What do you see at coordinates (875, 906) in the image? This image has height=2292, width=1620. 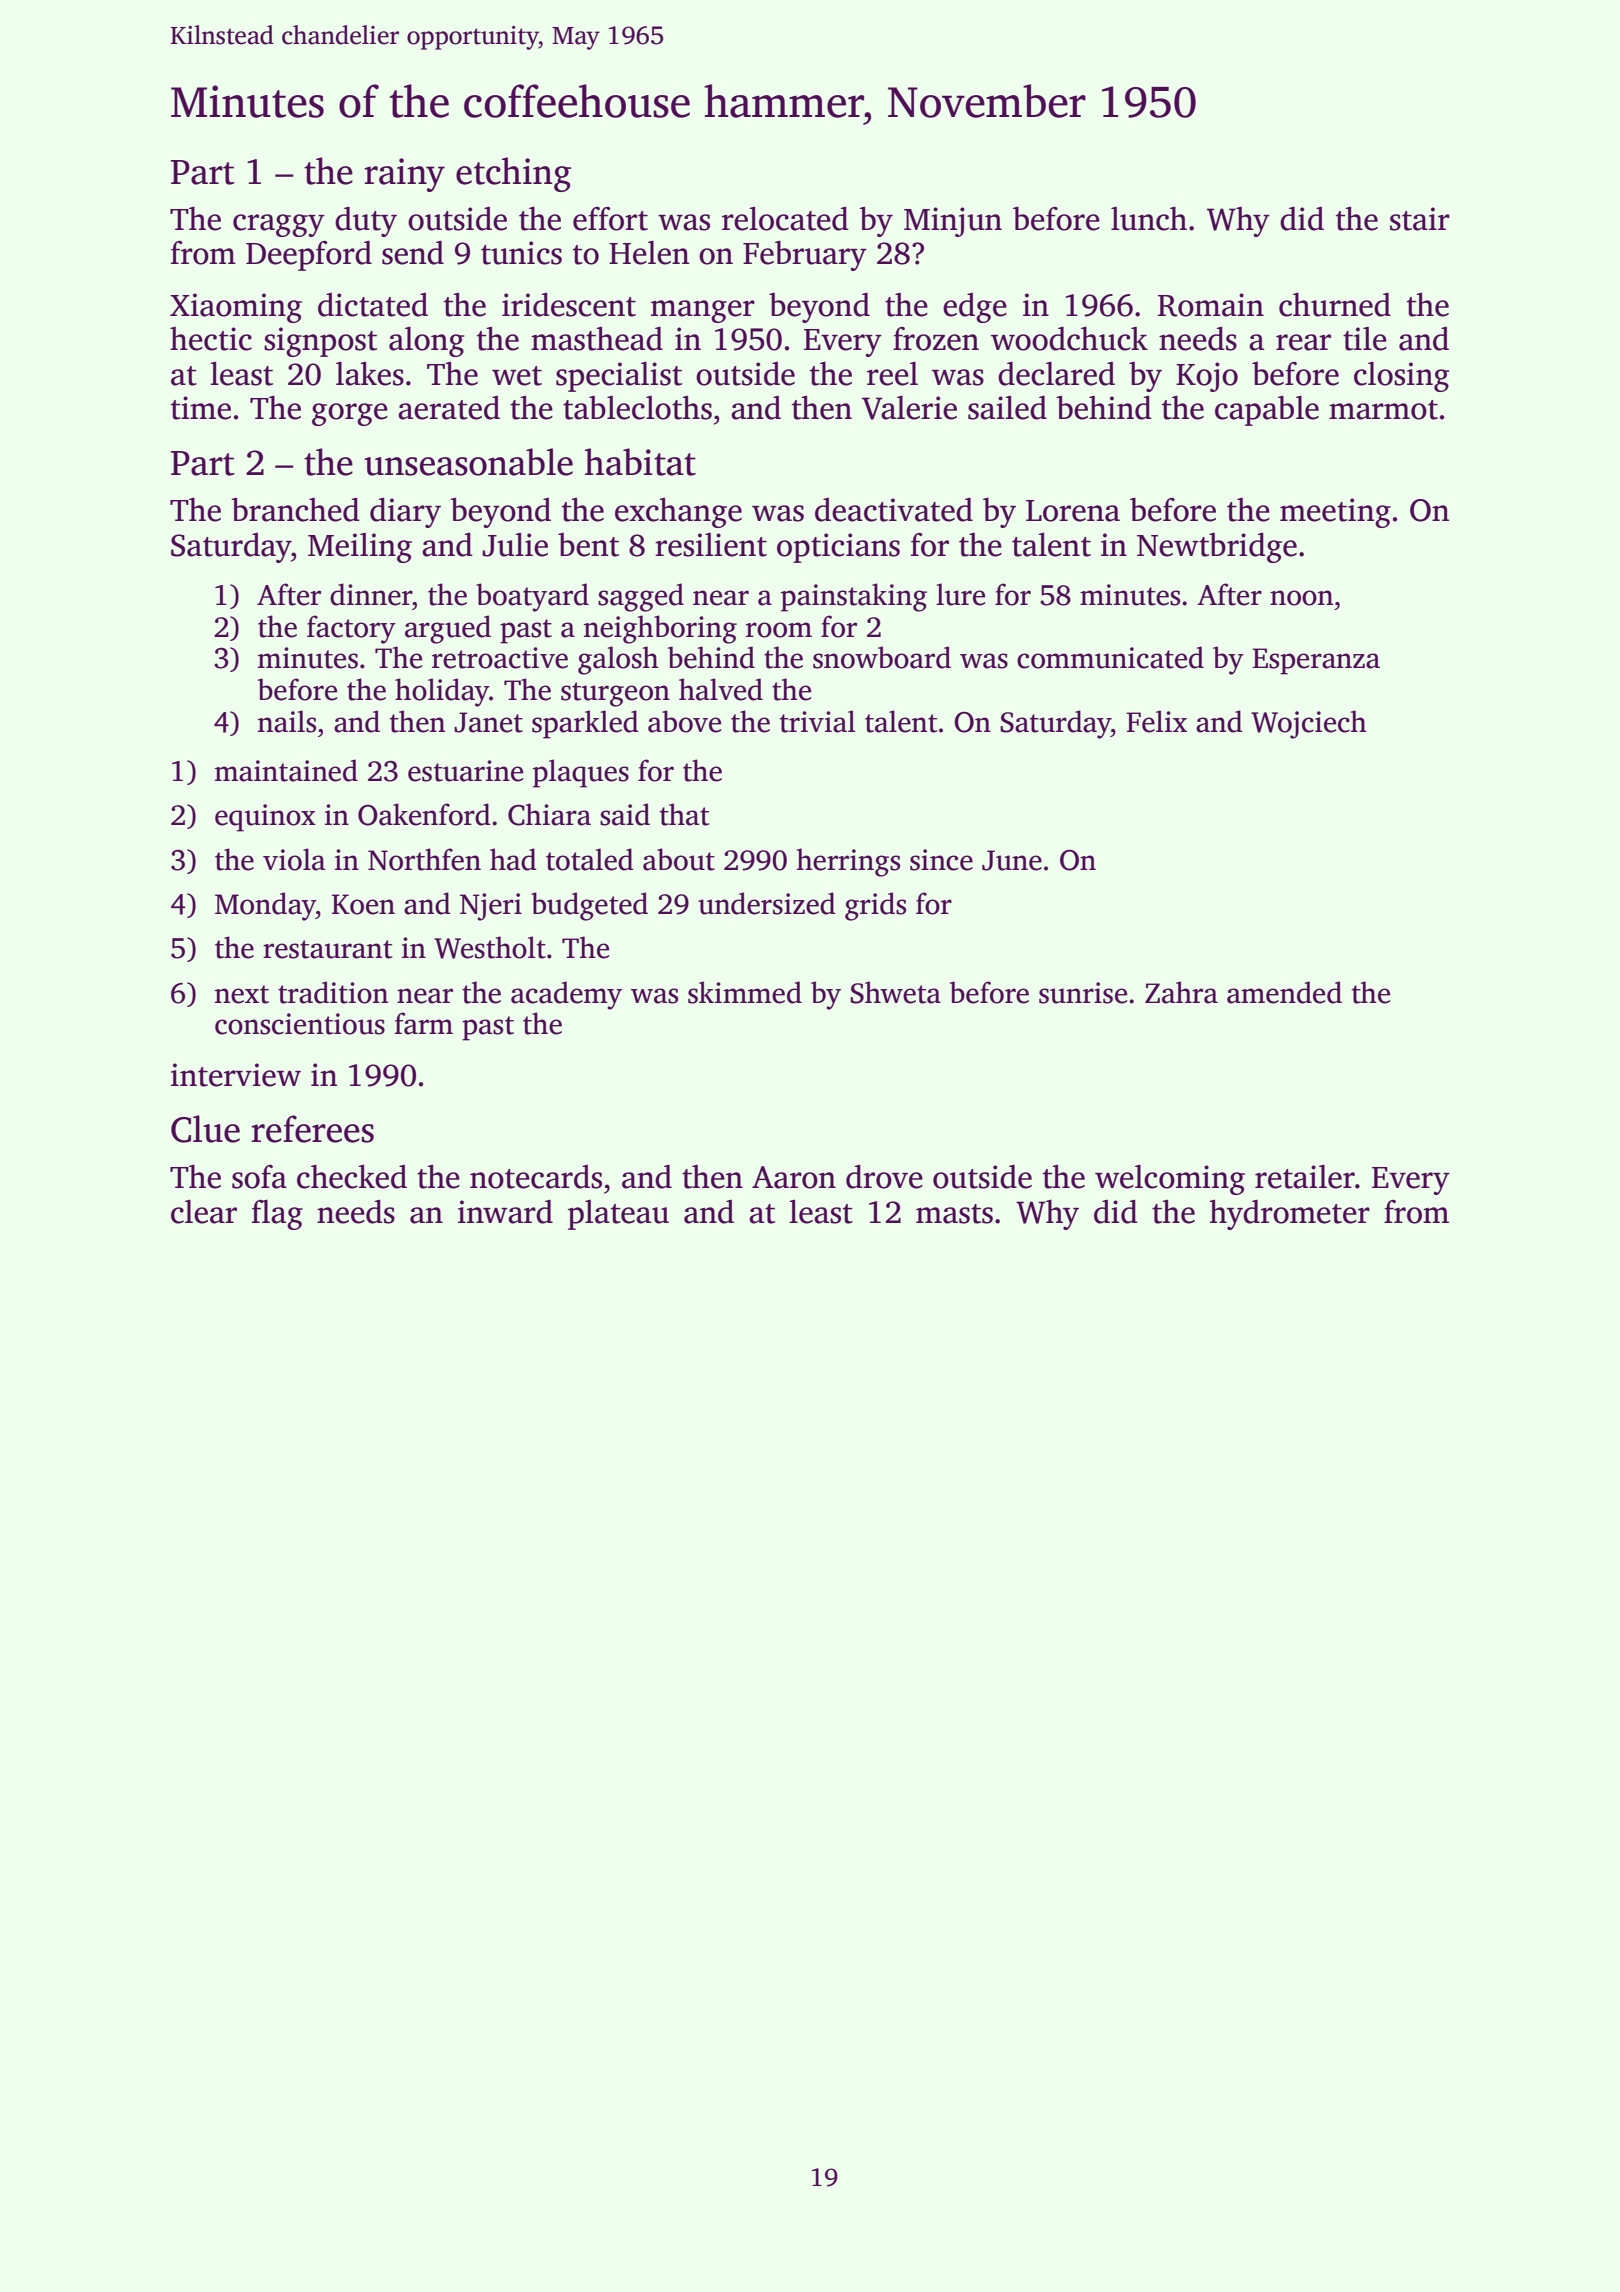 I see `grids` at bounding box center [875, 906].
